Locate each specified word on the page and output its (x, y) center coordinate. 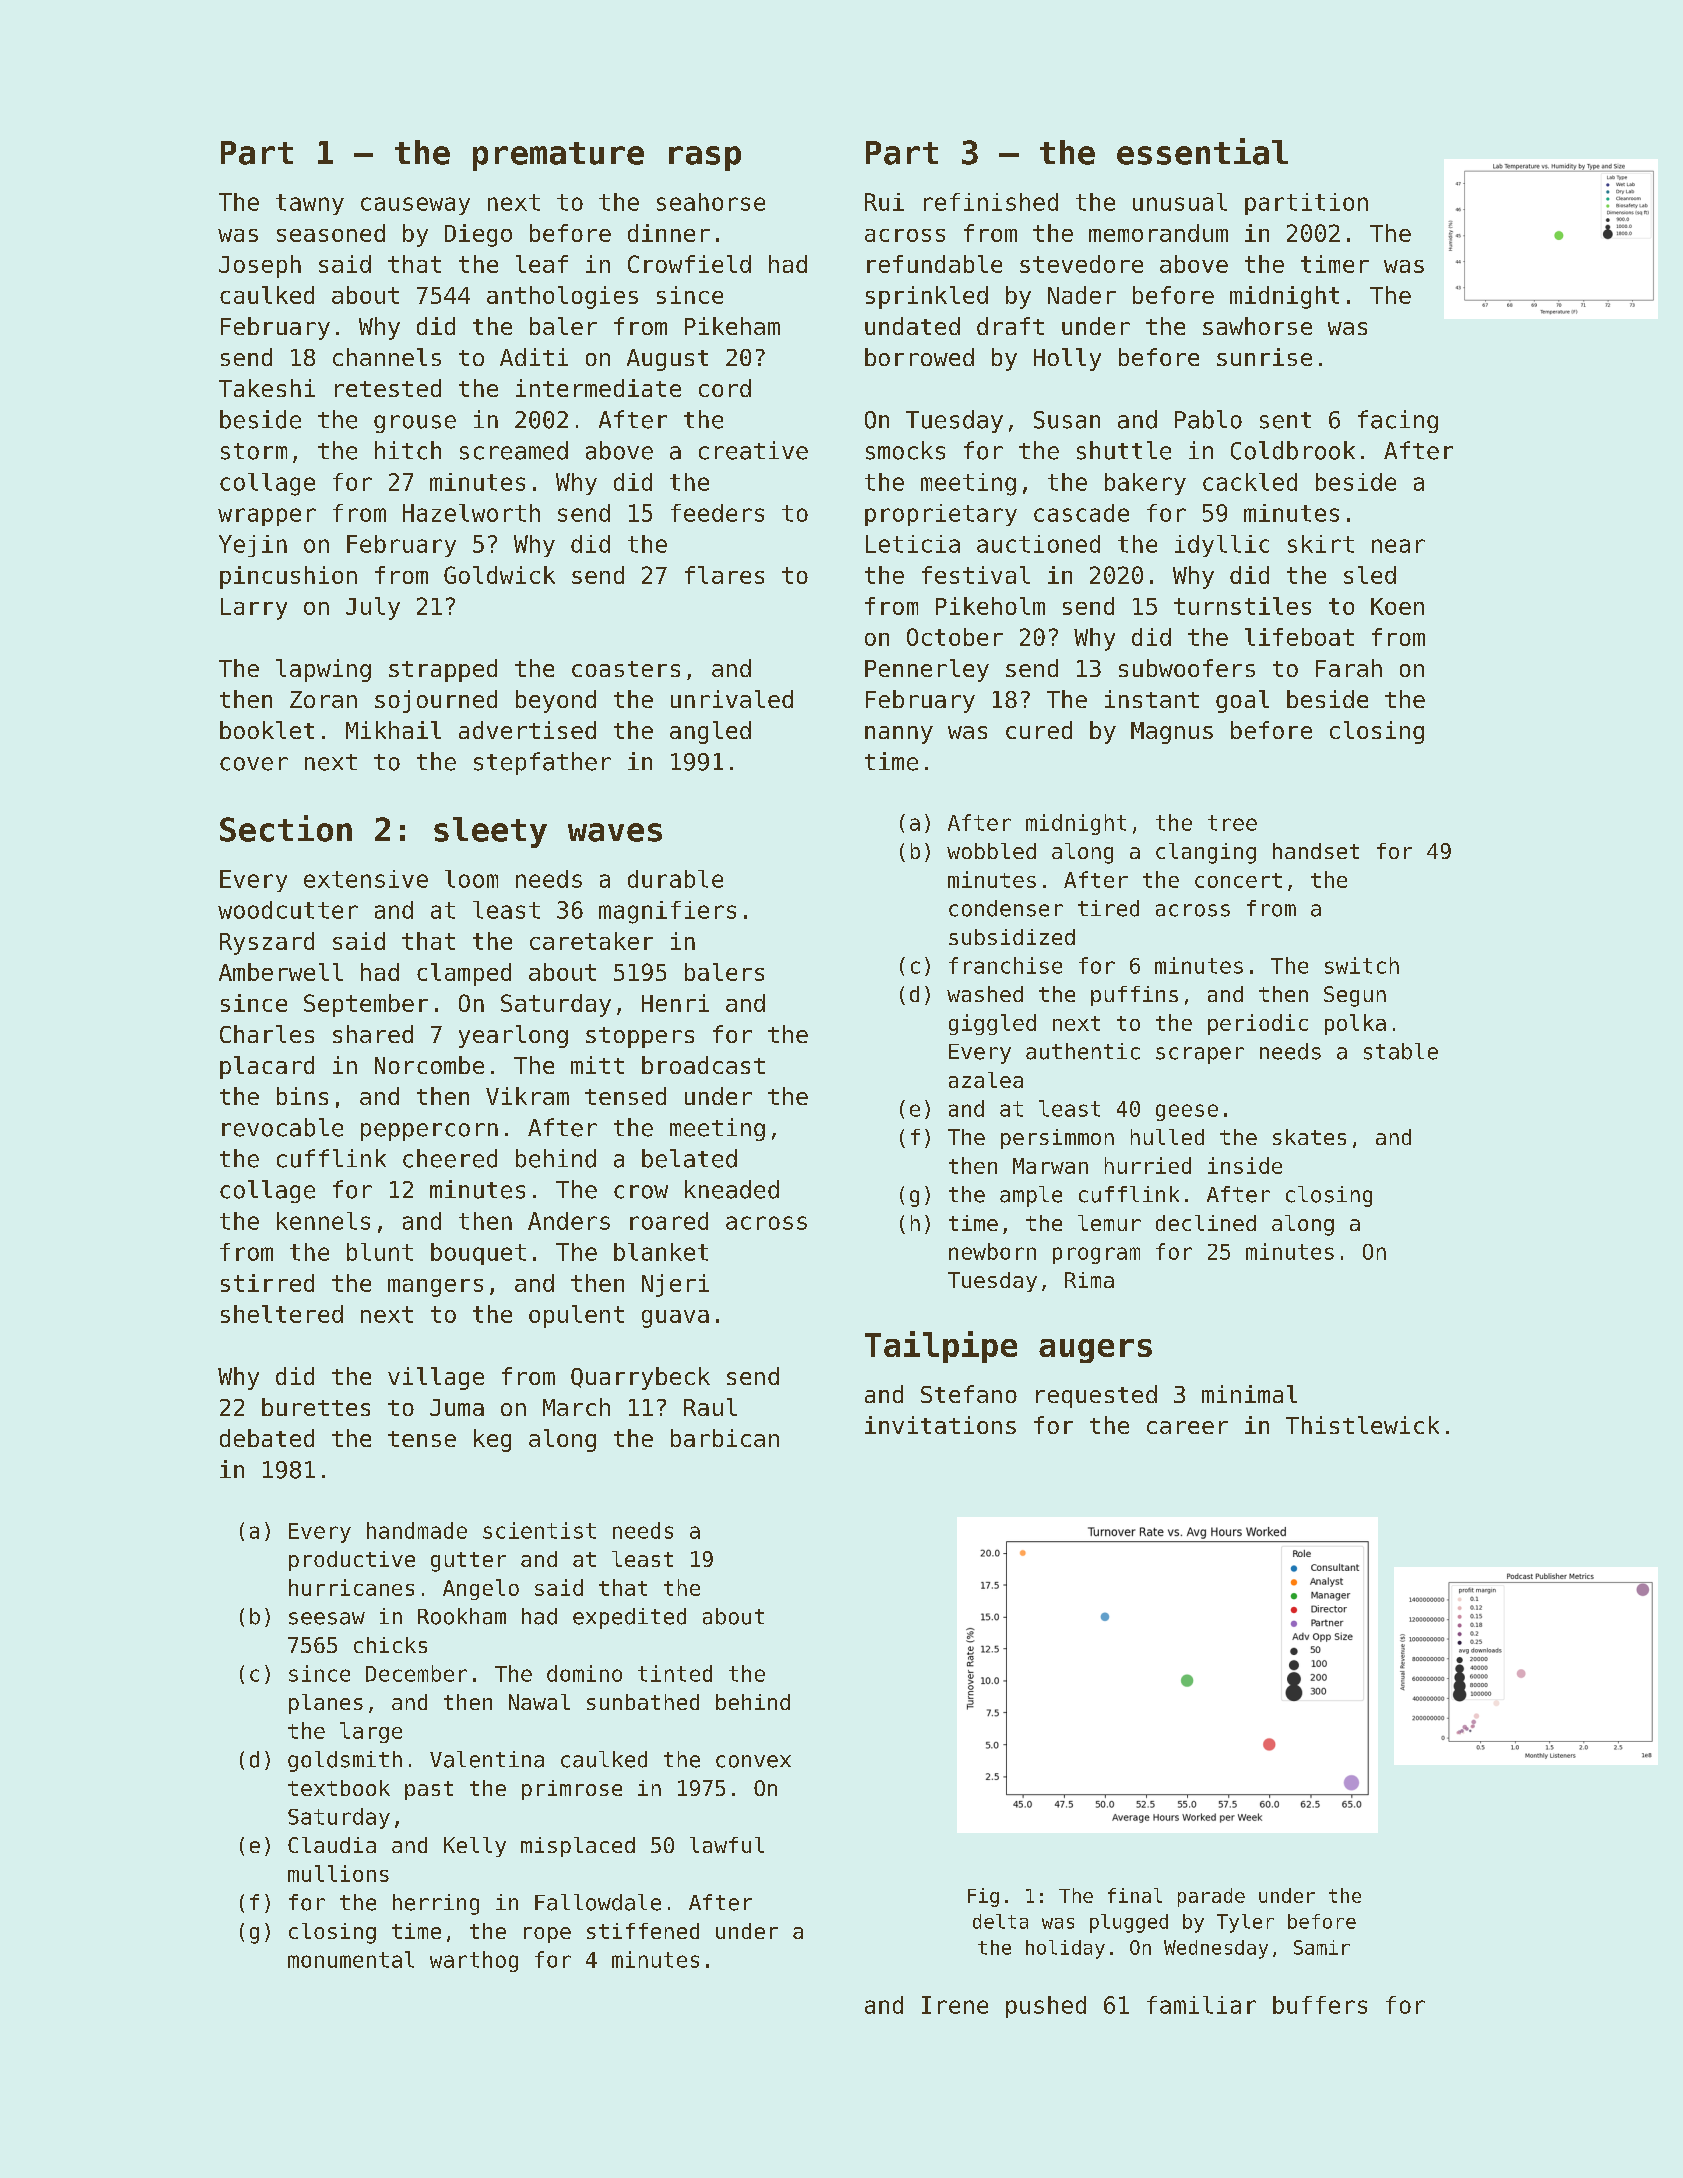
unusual (1180, 202)
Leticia (913, 544)
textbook (339, 1788)
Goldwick (499, 575)
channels (387, 357)
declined (1206, 1223)
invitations (940, 1425)
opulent (576, 1316)
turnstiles (1242, 606)
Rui (884, 202)
